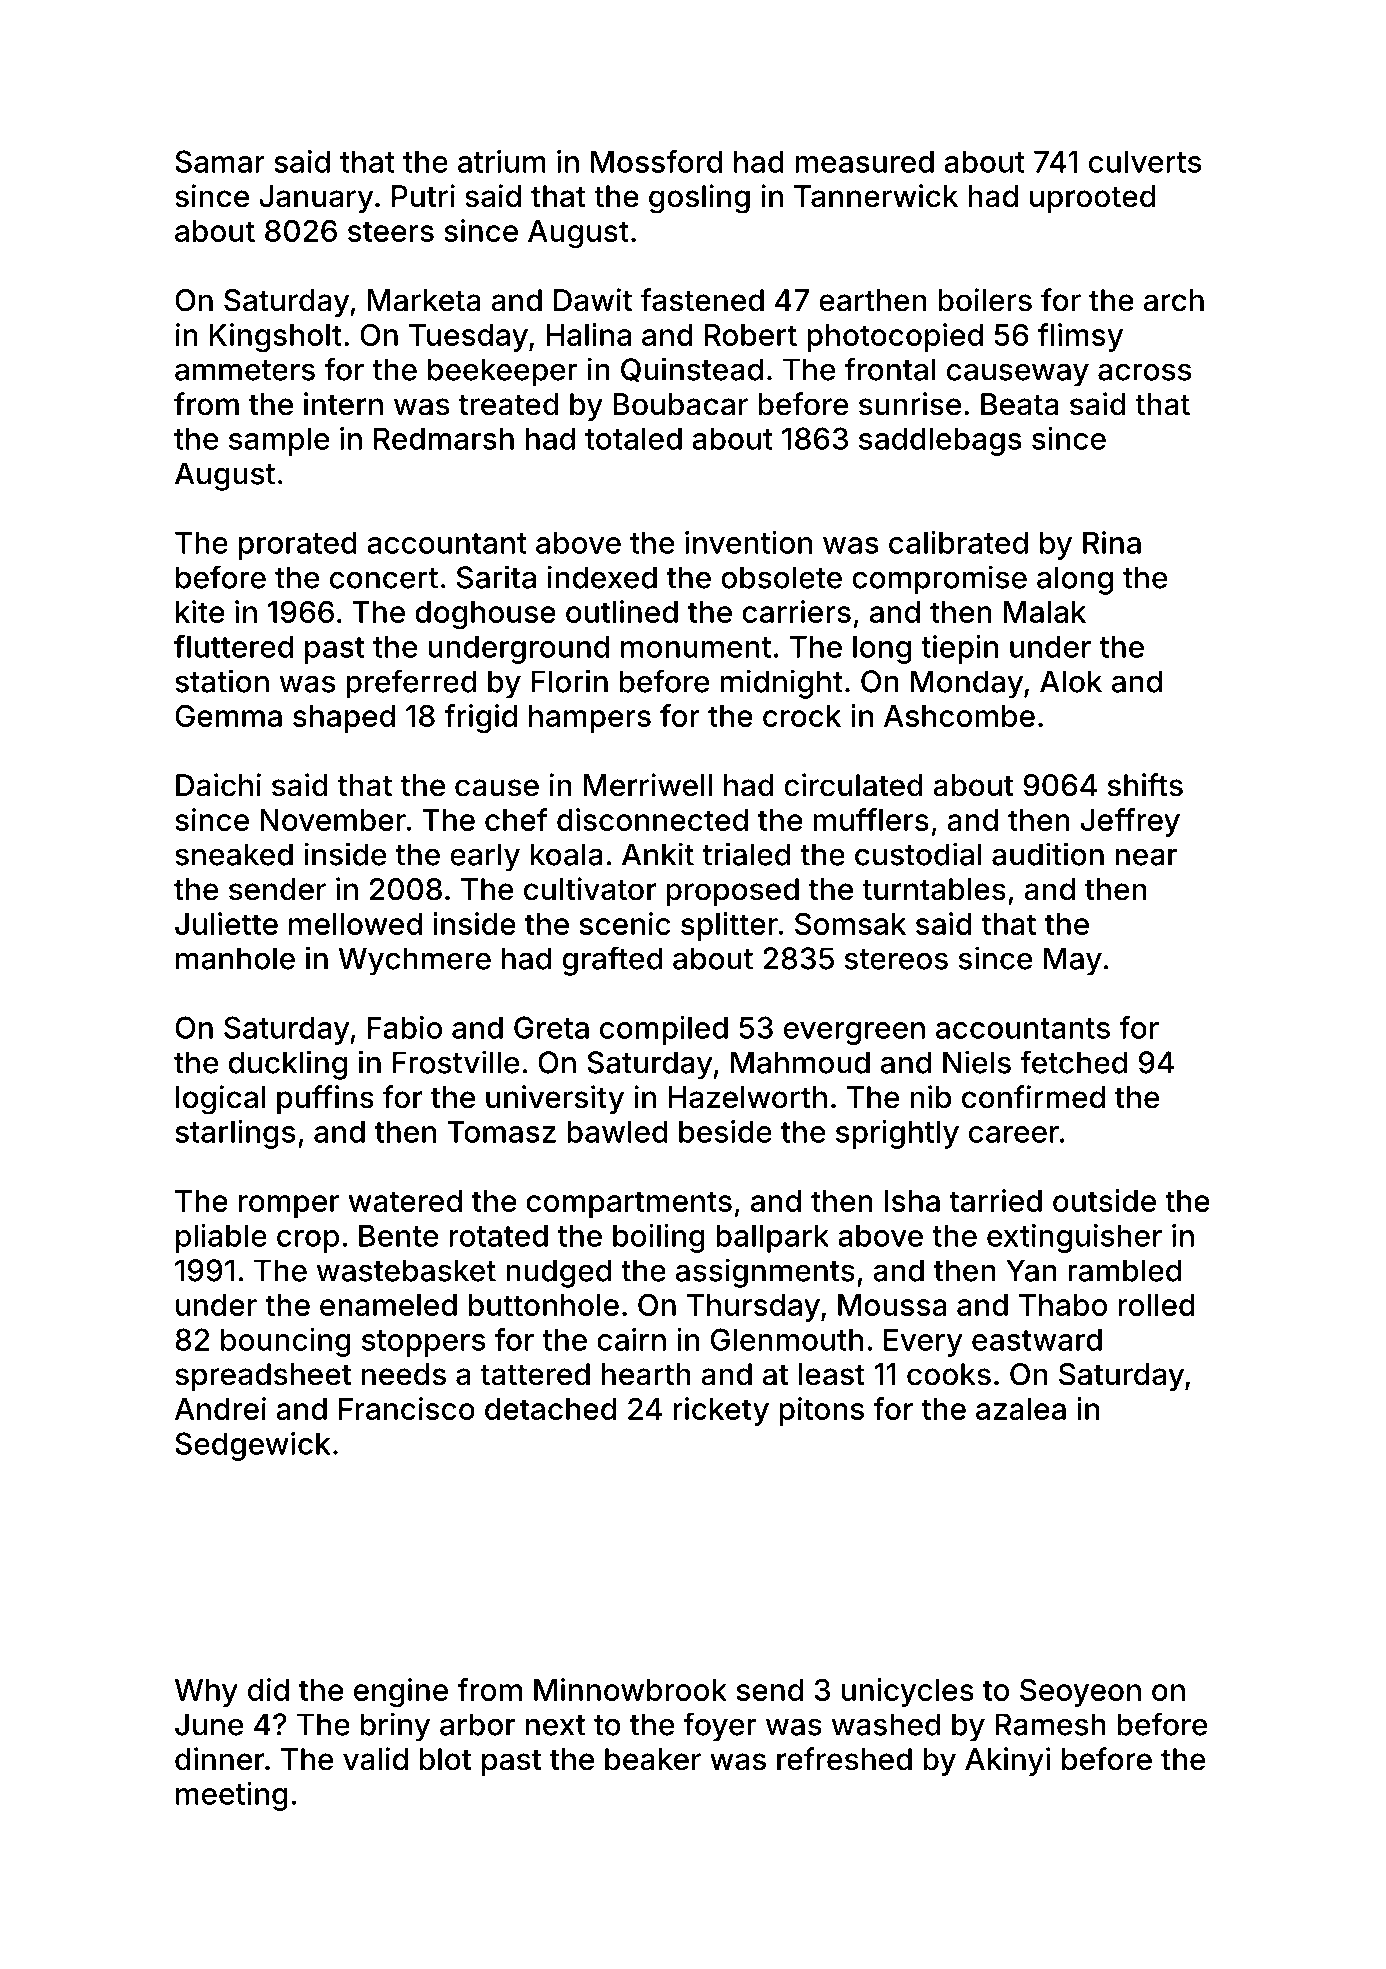  What do you see at coordinates (1112, 542) in the screenshot?
I see `Rina` at bounding box center [1112, 542].
